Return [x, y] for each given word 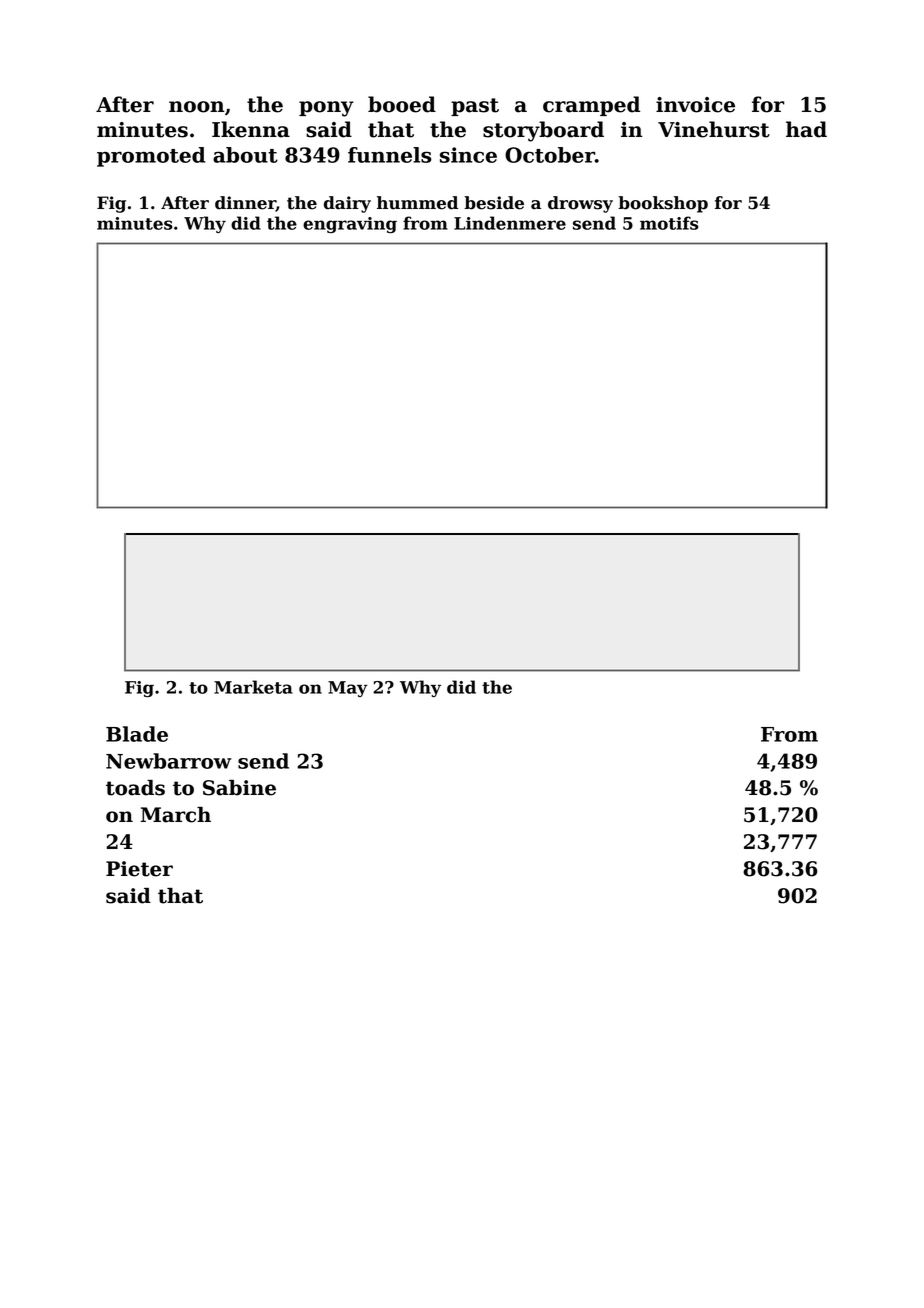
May [348, 689]
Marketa [253, 687]
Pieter [139, 869]
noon [197, 107]
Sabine [239, 788]
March [176, 815]
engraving [350, 225]
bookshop [663, 204]
